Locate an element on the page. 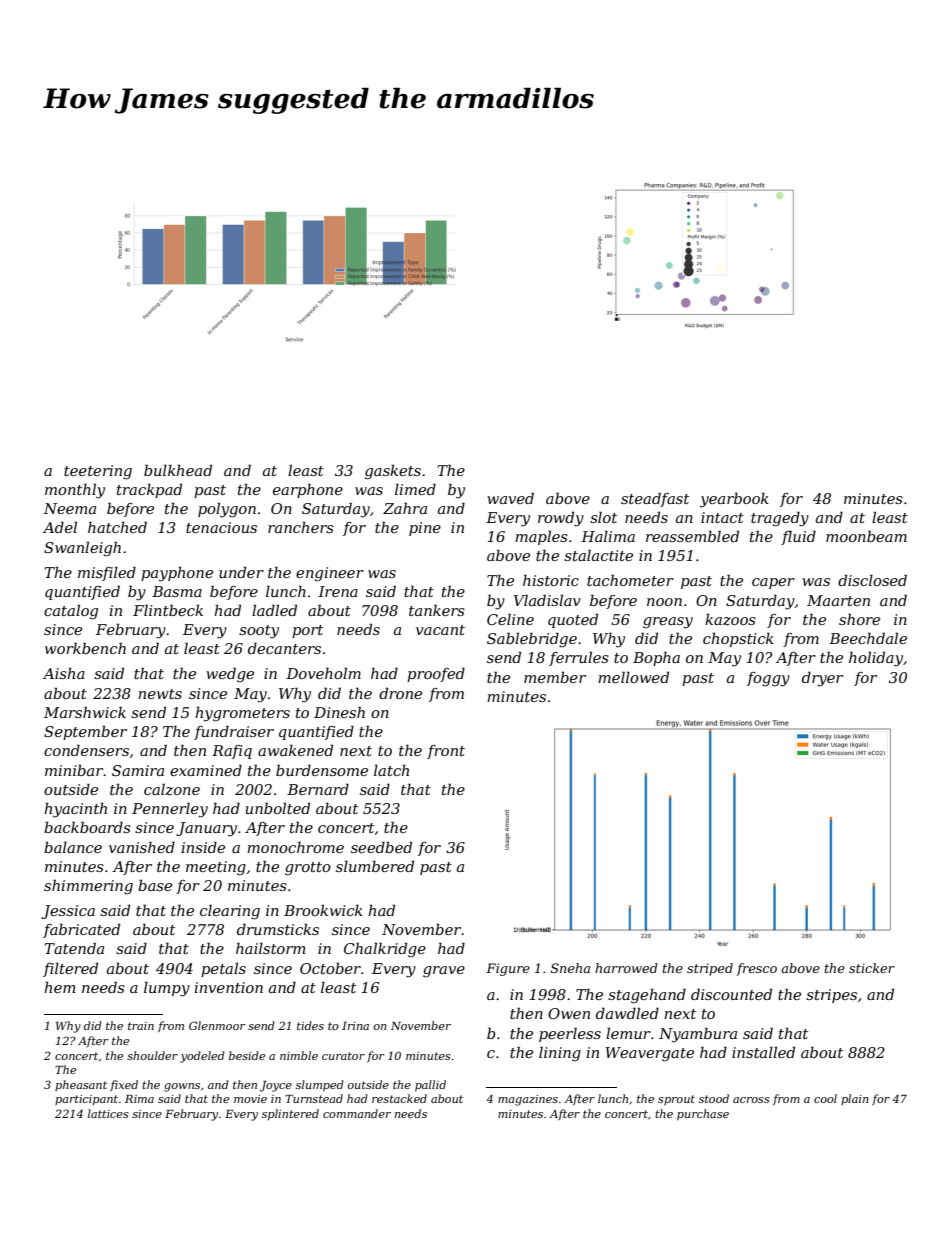  examined is located at coordinates (206, 770).
